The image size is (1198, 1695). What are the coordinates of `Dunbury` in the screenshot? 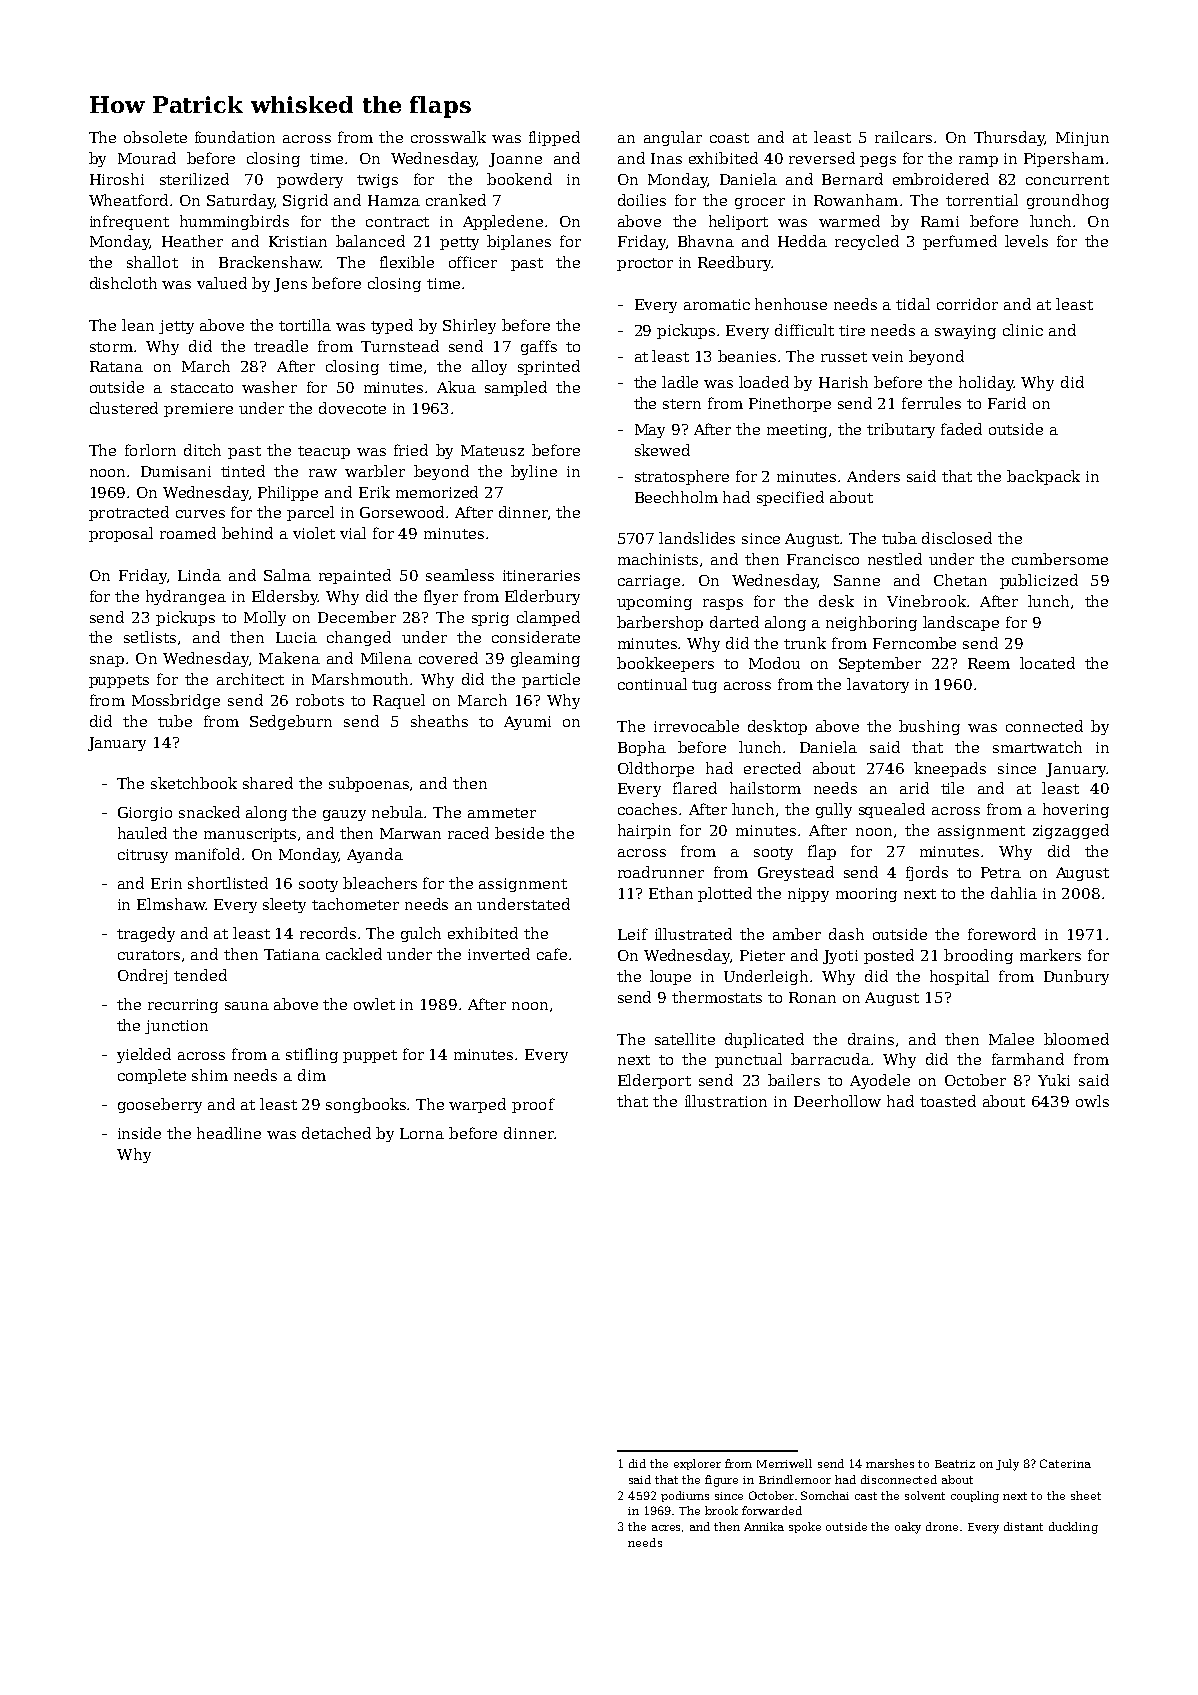 It's located at (1076, 977).
